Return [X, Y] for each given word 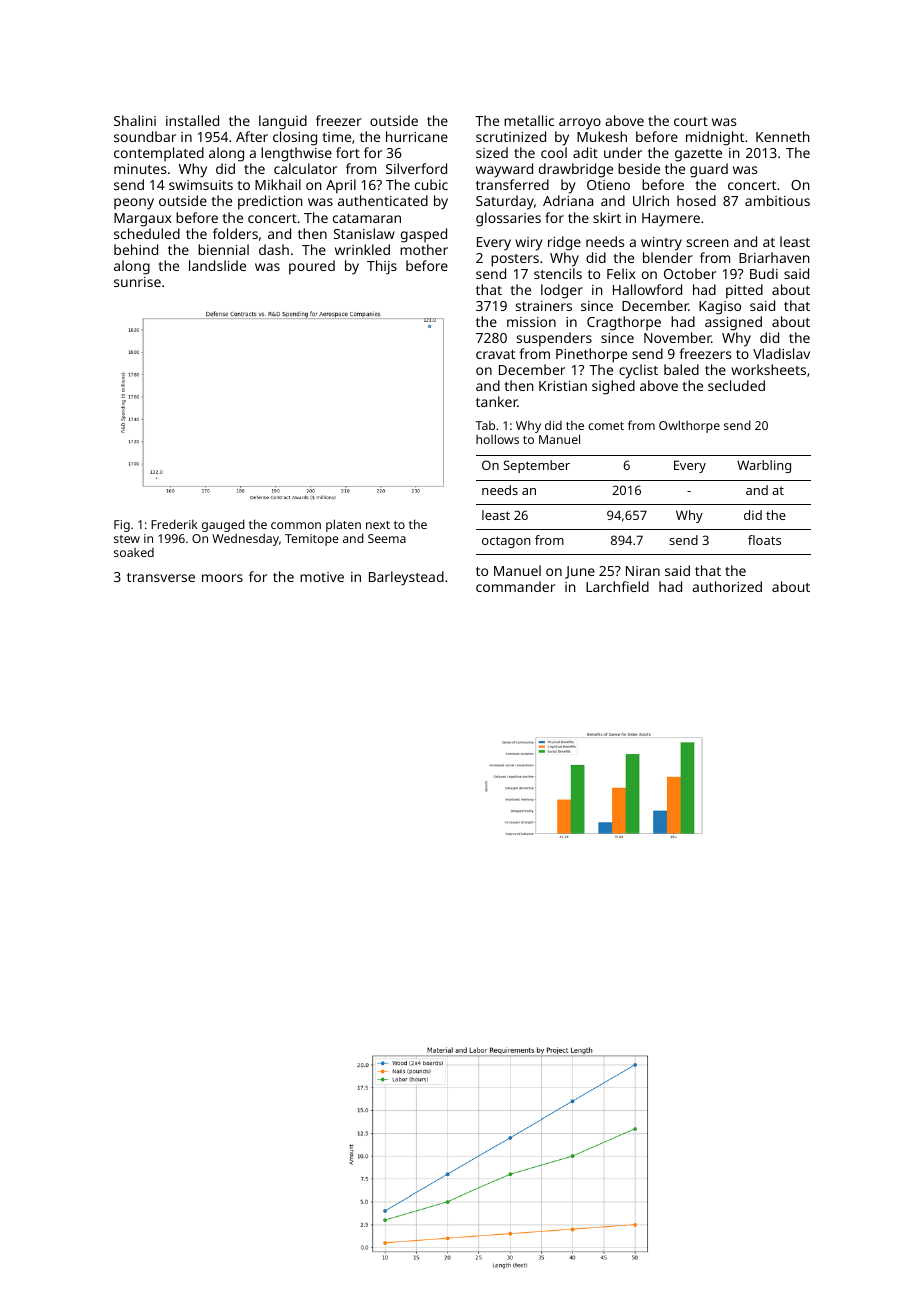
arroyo [580, 124]
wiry [529, 244]
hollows [497, 439]
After [252, 136]
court [691, 121]
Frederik [174, 524]
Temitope [312, 540]
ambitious [777, 200]
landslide [217, 265]
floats [764, 540]
